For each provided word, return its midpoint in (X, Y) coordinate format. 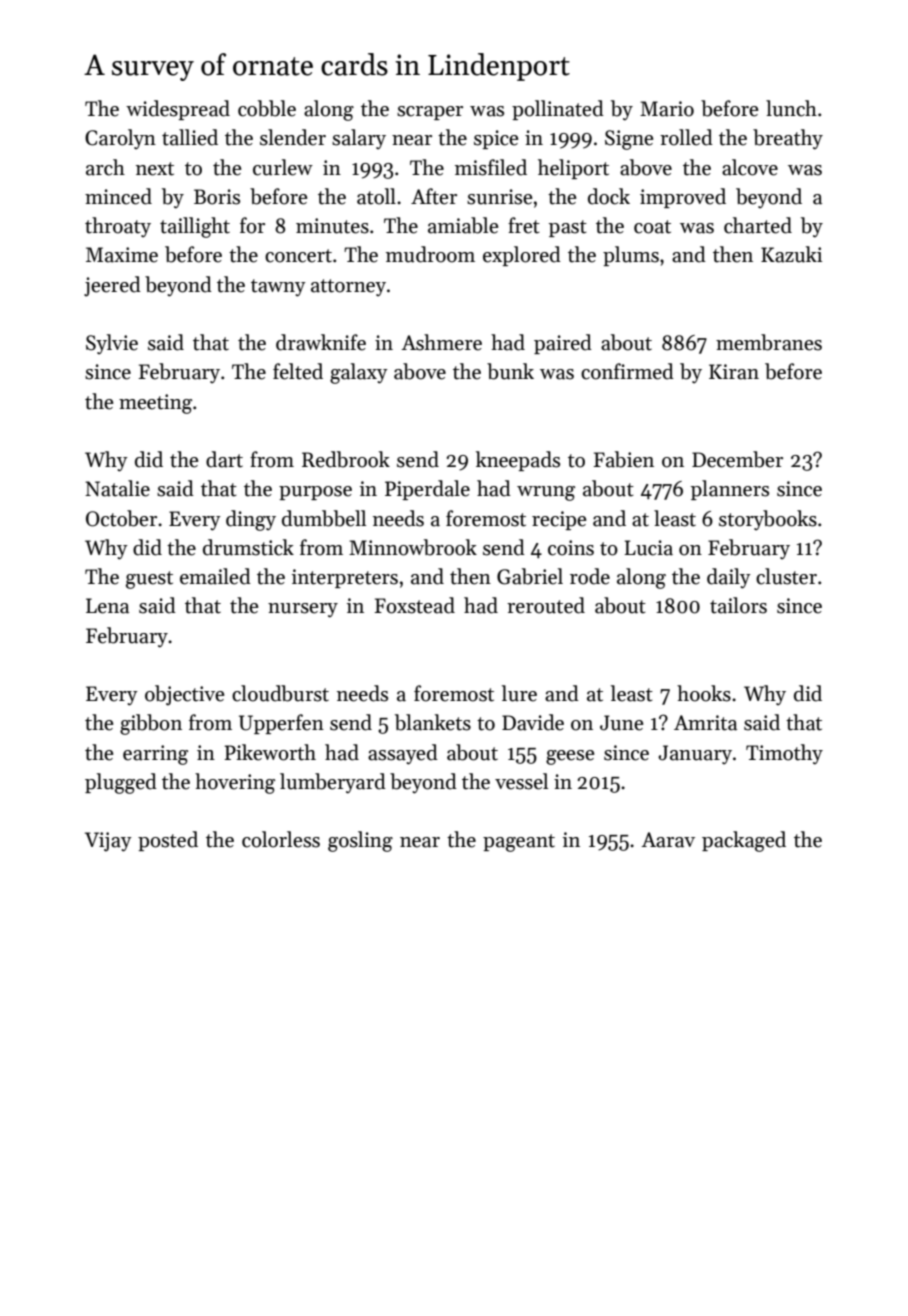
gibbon (151, 724)
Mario (667, 109)
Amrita (705, 723)
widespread (178, 110)
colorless (281, 839)
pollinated (558, 110)
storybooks (768, 520)
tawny (278, 288)
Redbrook (346, 459)
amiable (463, 225)
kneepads (518, 461)
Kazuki (791, 254)
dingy (251, 520)
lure (519, 693)
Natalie (117, 488)
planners (730, 490)
